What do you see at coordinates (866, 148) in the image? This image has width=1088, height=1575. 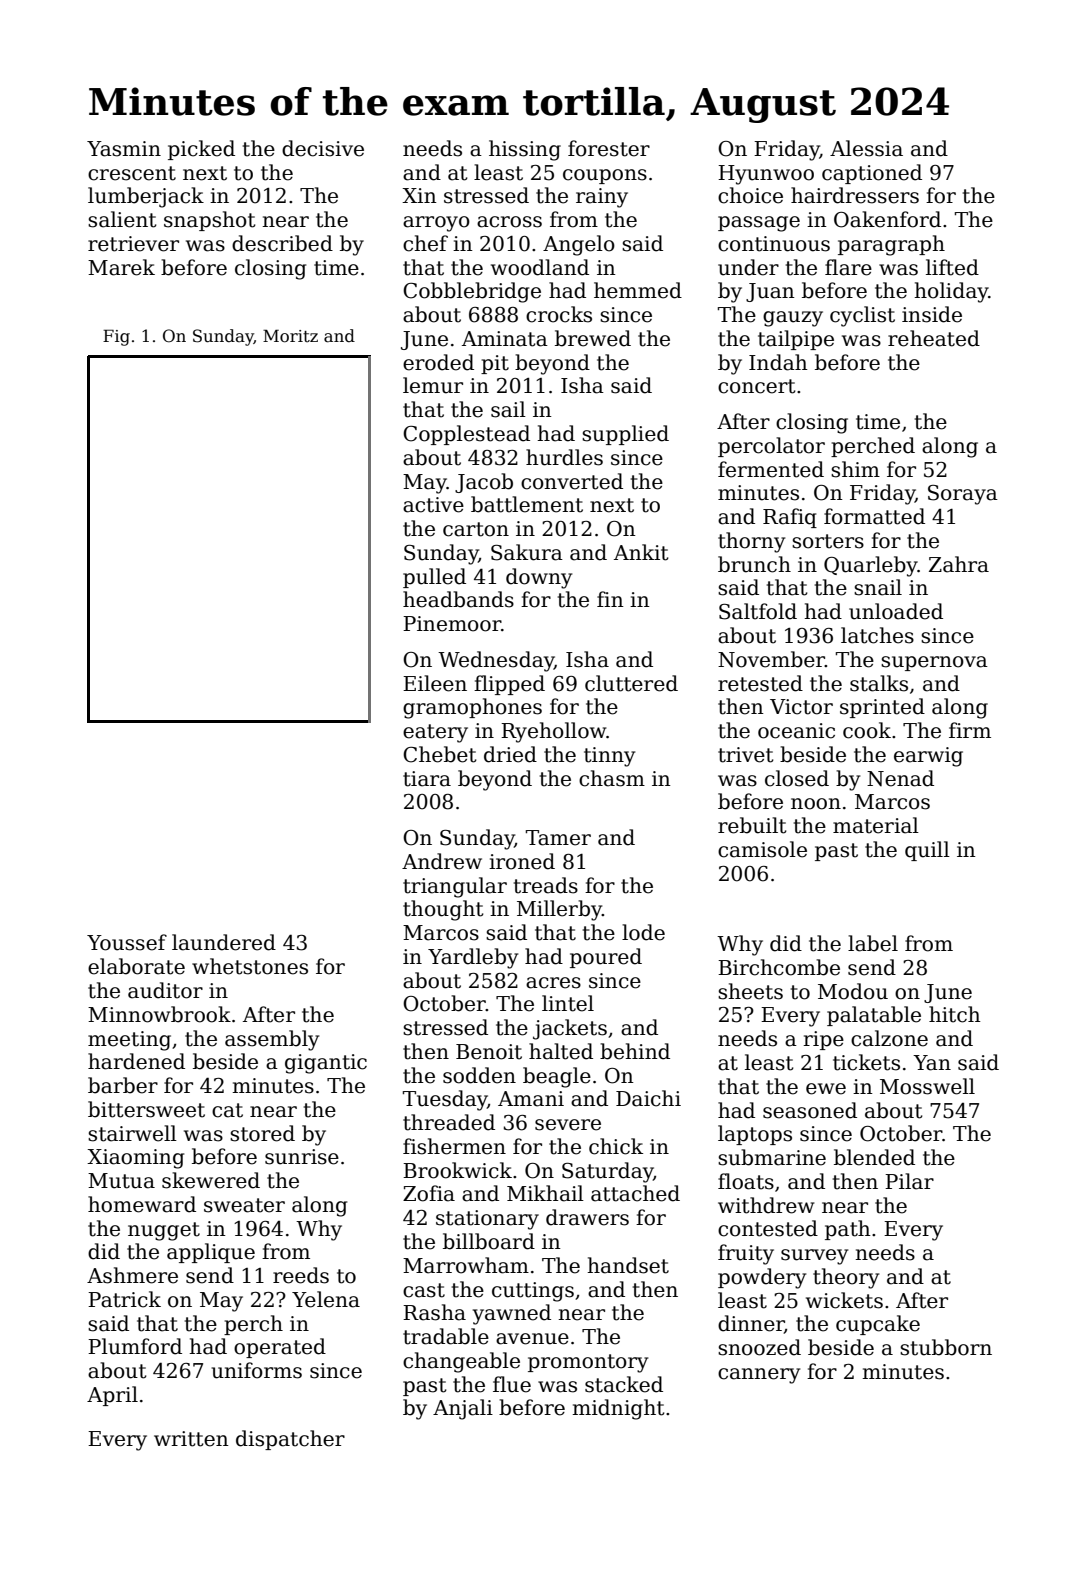 I see `Alessia` at bounding box center [866, 148].
